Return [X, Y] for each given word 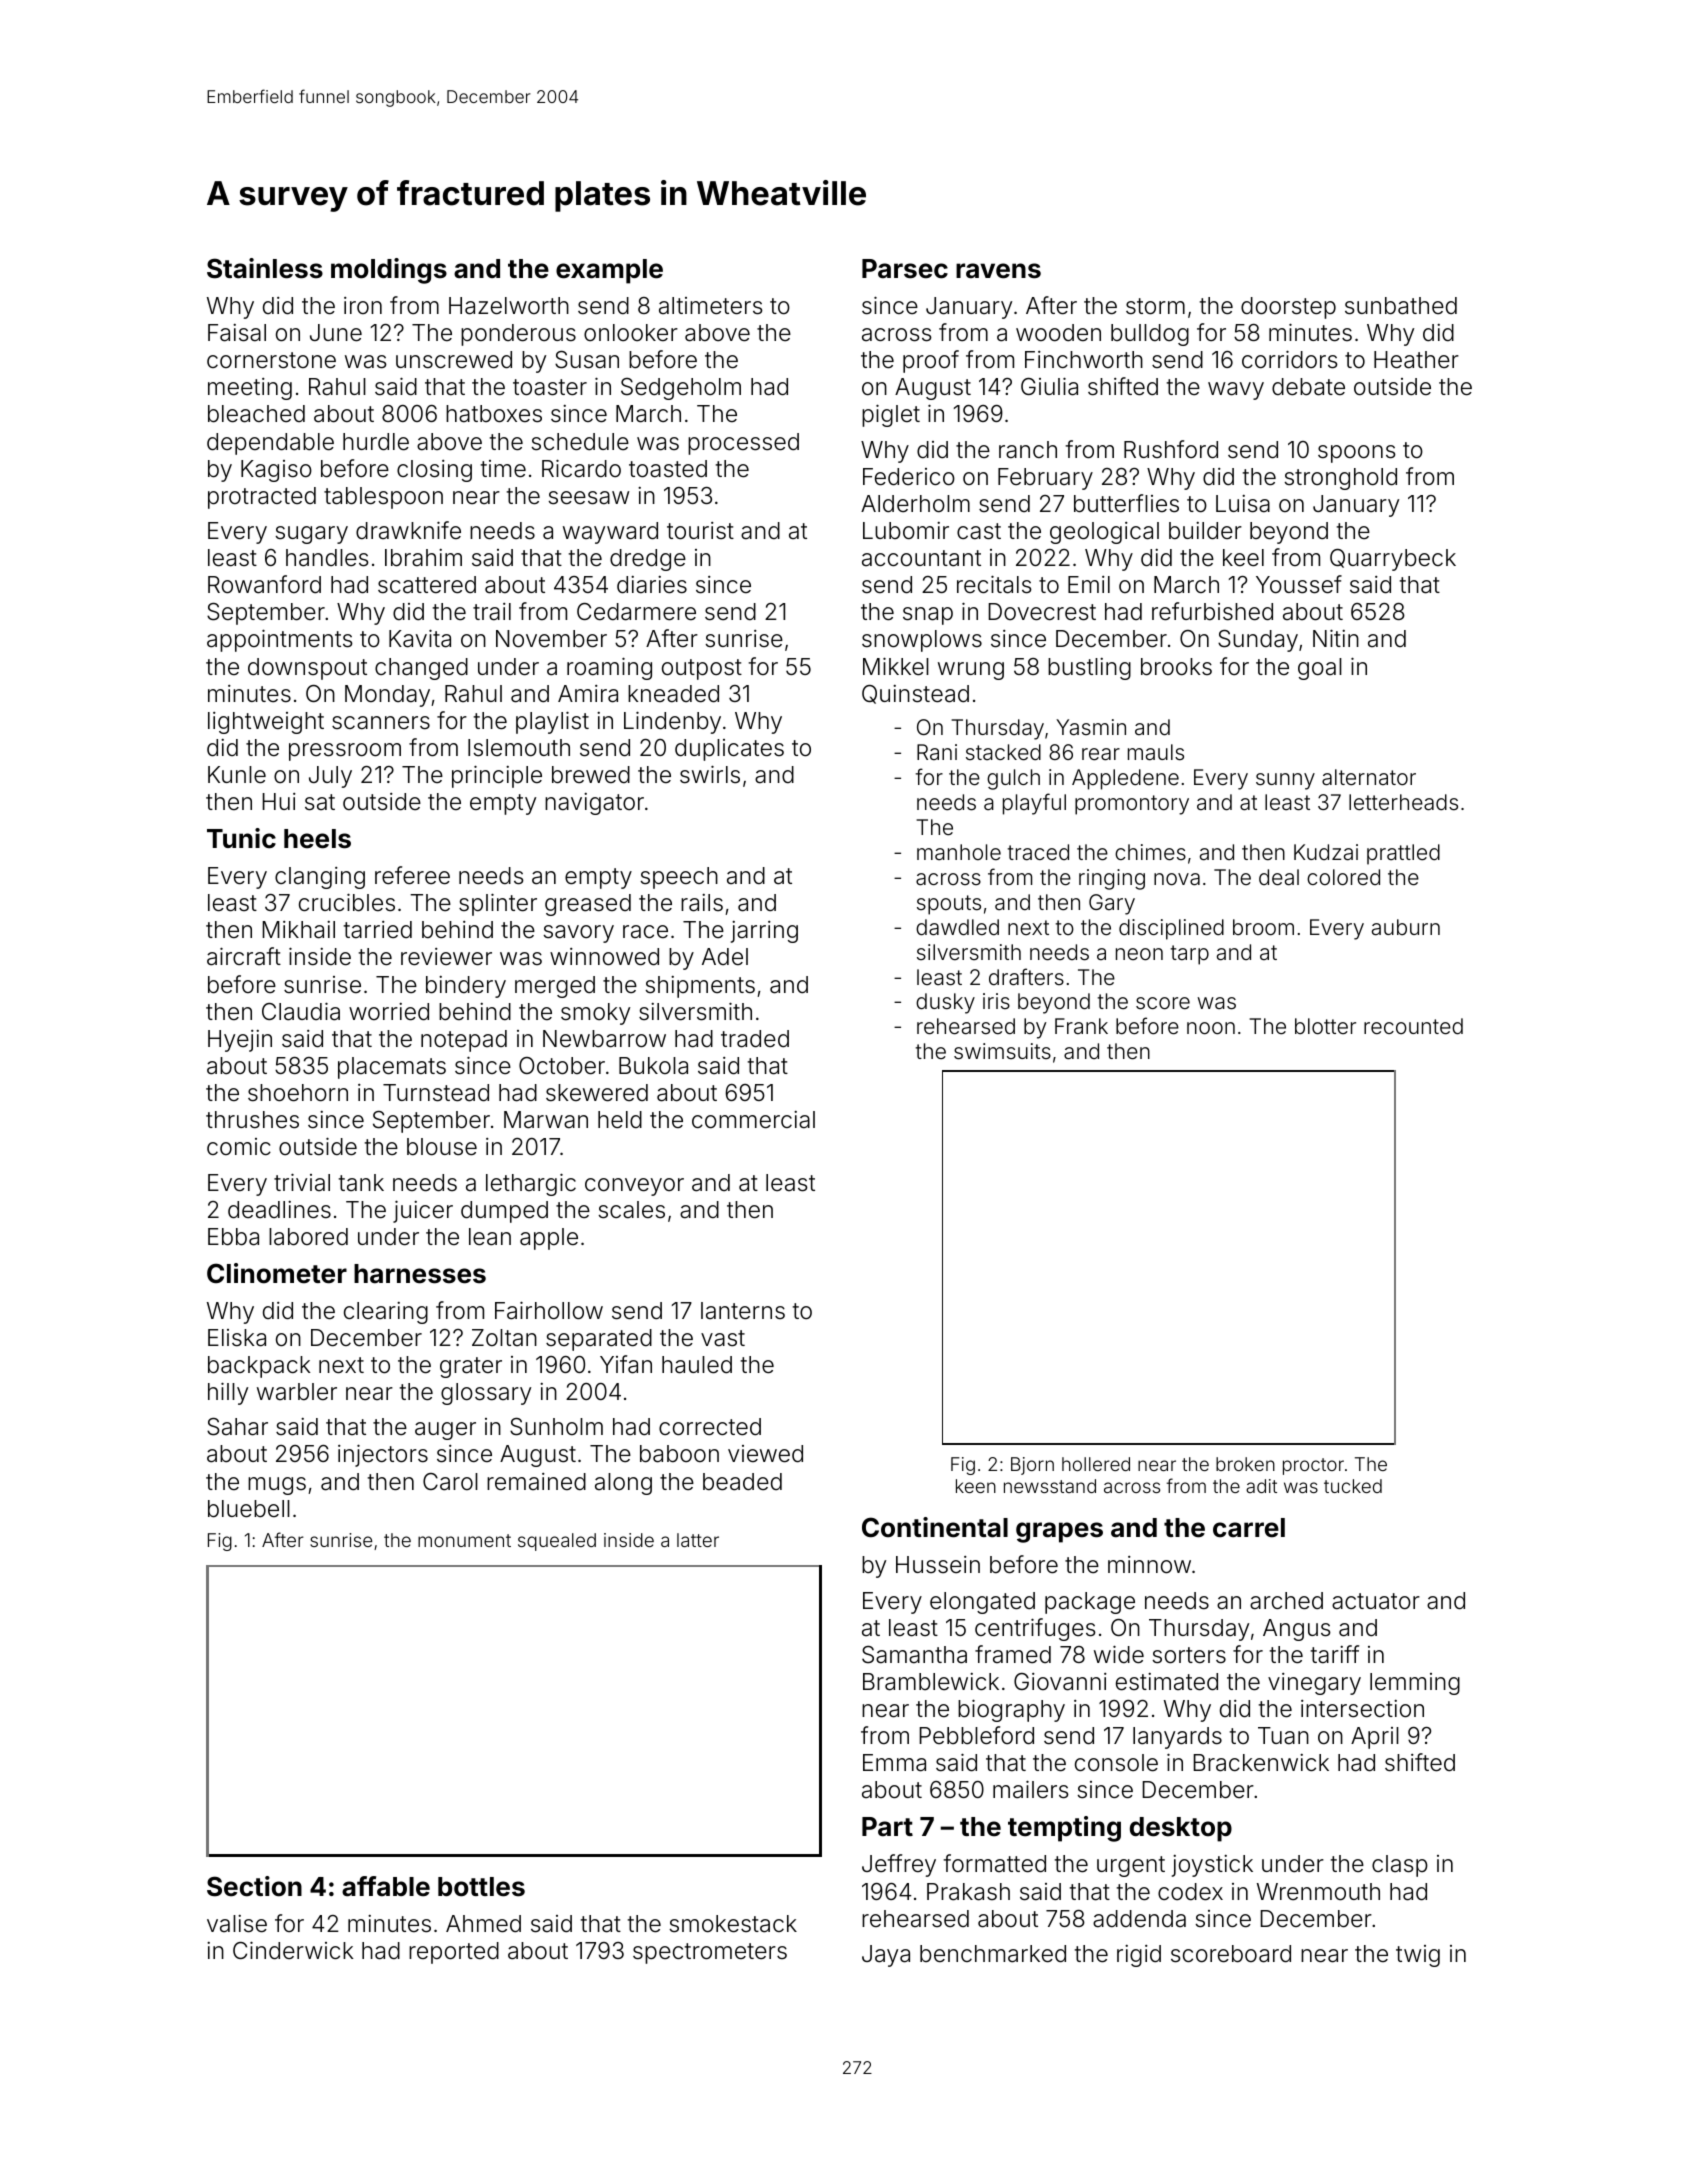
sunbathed [1401, 306]
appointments [280, 640]
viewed [765, 1454]
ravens [998, 271]
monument [464, 1540]
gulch [1013, 779]
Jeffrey [899, 1865]
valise [237, 1924]
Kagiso [276, 471]
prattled [1403, 854]
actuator [1376, 1601]
